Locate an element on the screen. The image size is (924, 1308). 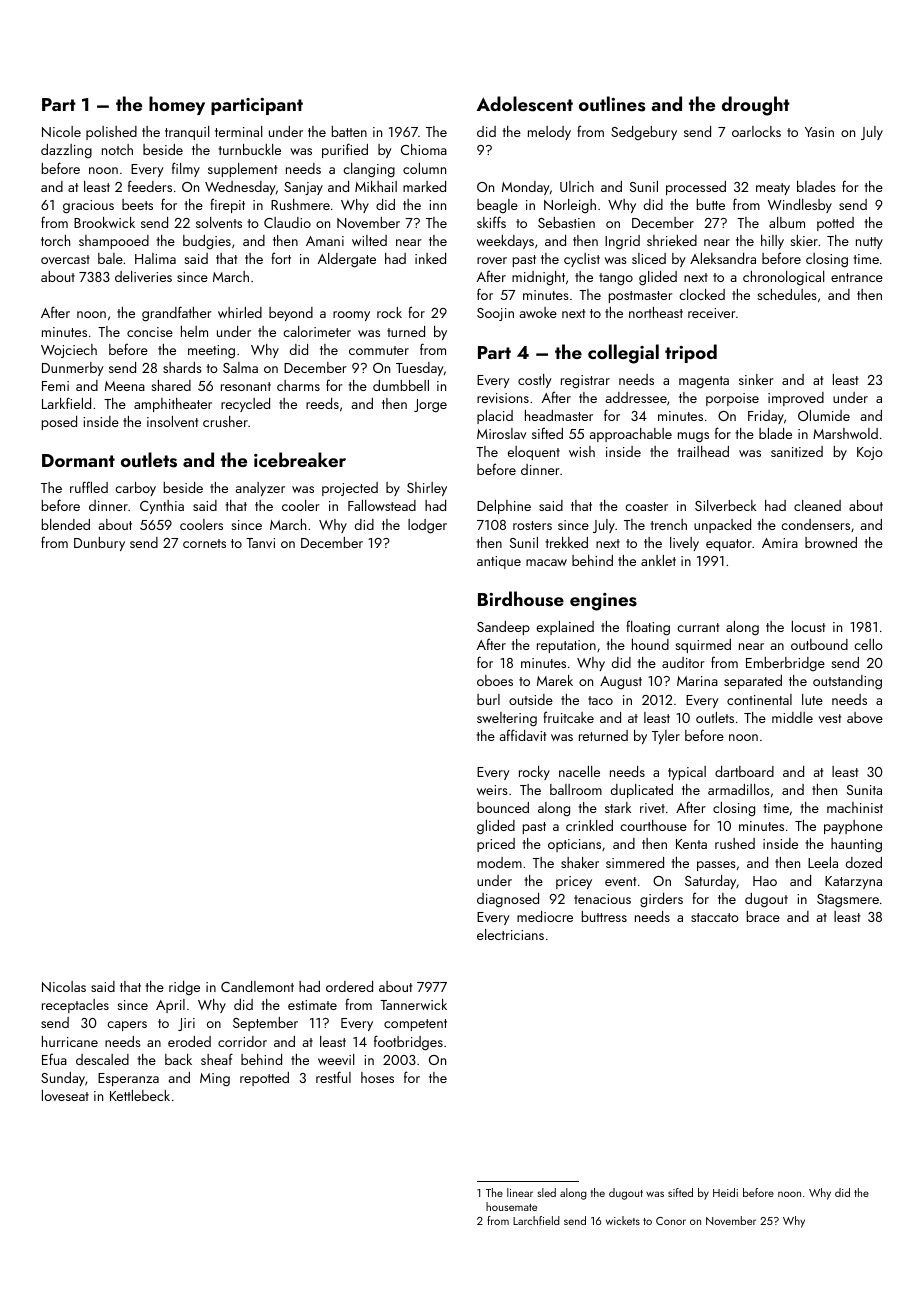
Sunita is located at coordinates (864, 790).
